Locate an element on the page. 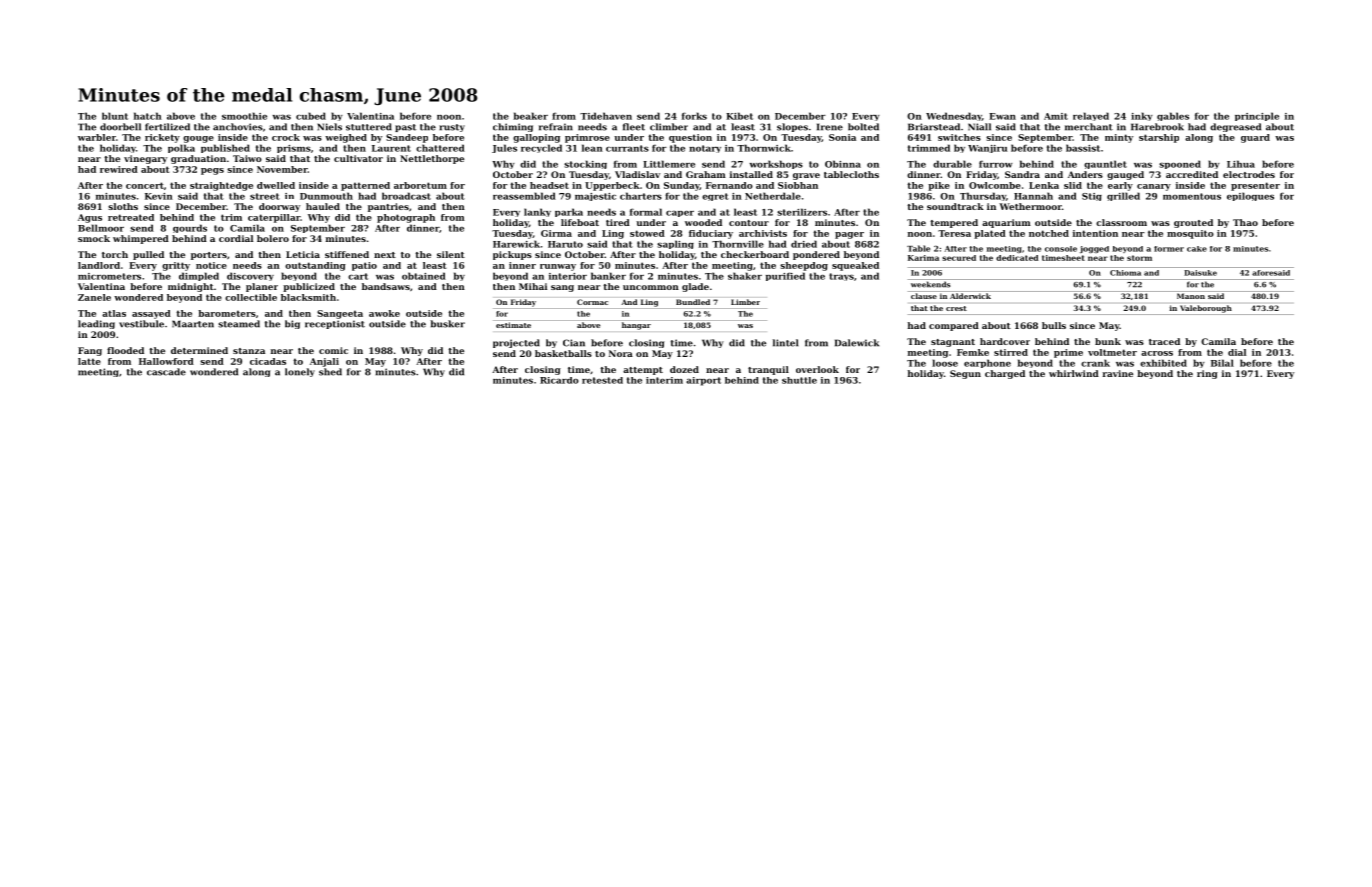  cubed is located at coordinates (311, 116).
